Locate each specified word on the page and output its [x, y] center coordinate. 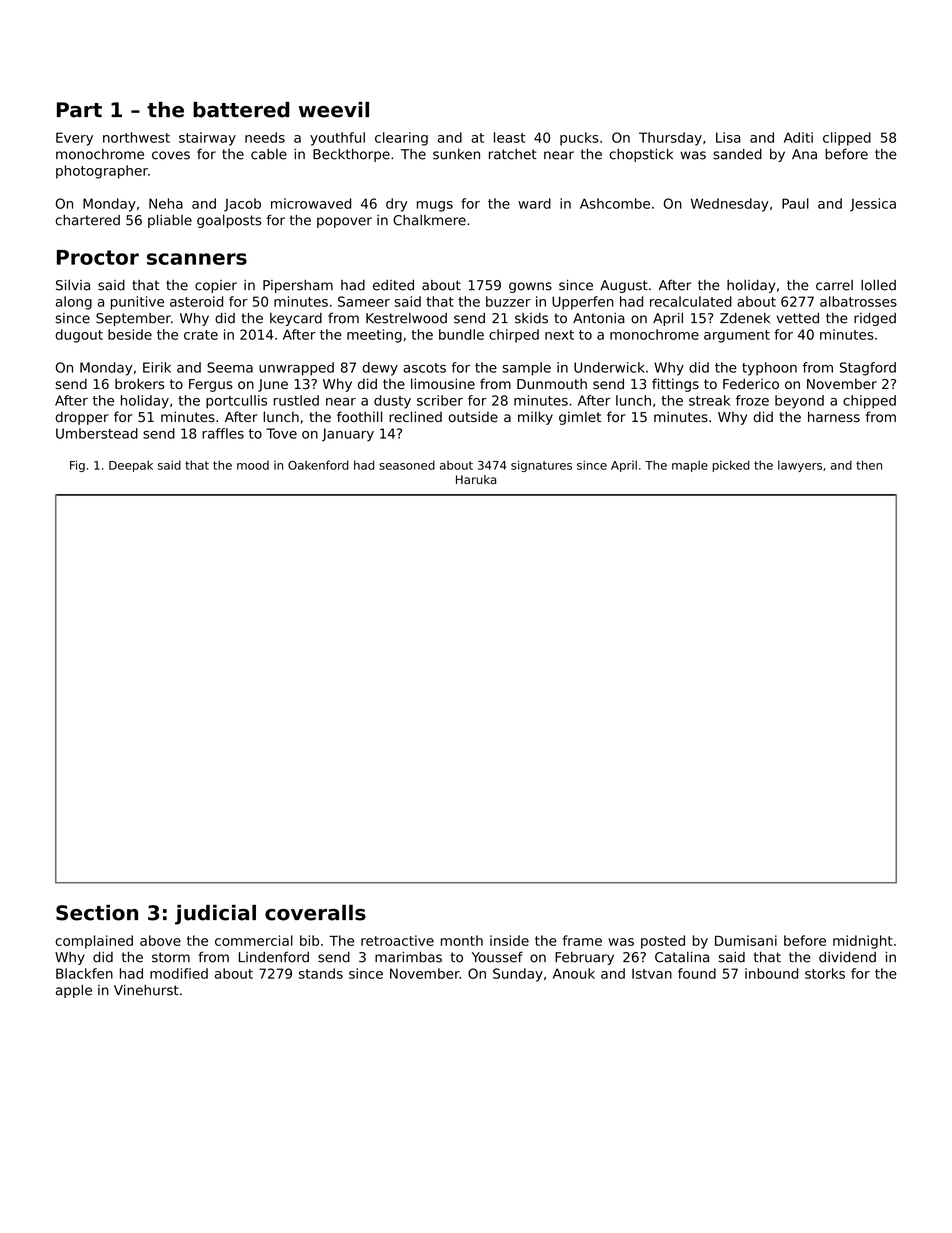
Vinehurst [146, 990]
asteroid [196, 301]
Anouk [574, 973]
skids [531, 318]
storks [825, 973]
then [869, 465]
